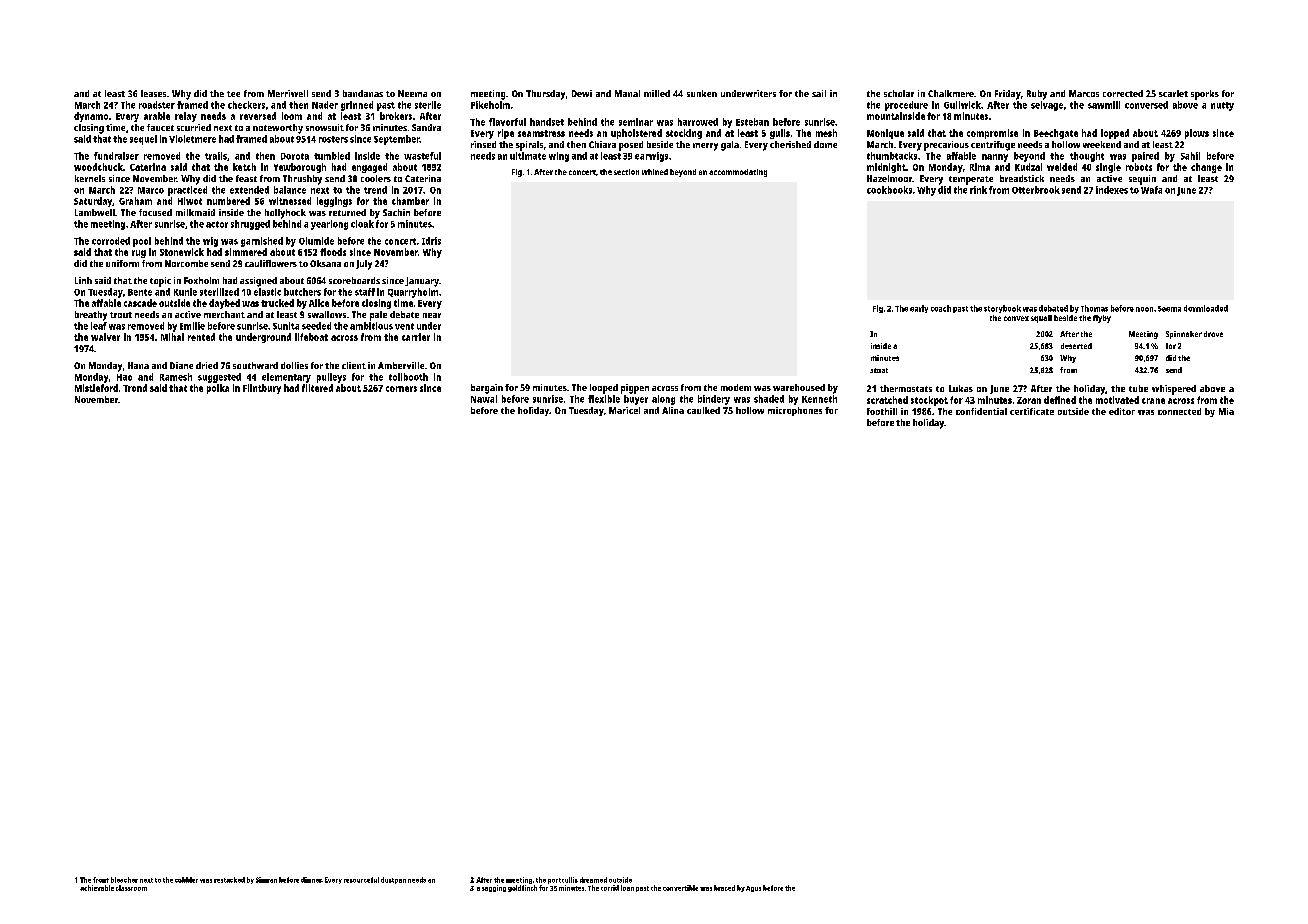 Image resolution: width=1308 pixels, height=924 pixels. I want to click on Agus, so click(753, 889).
